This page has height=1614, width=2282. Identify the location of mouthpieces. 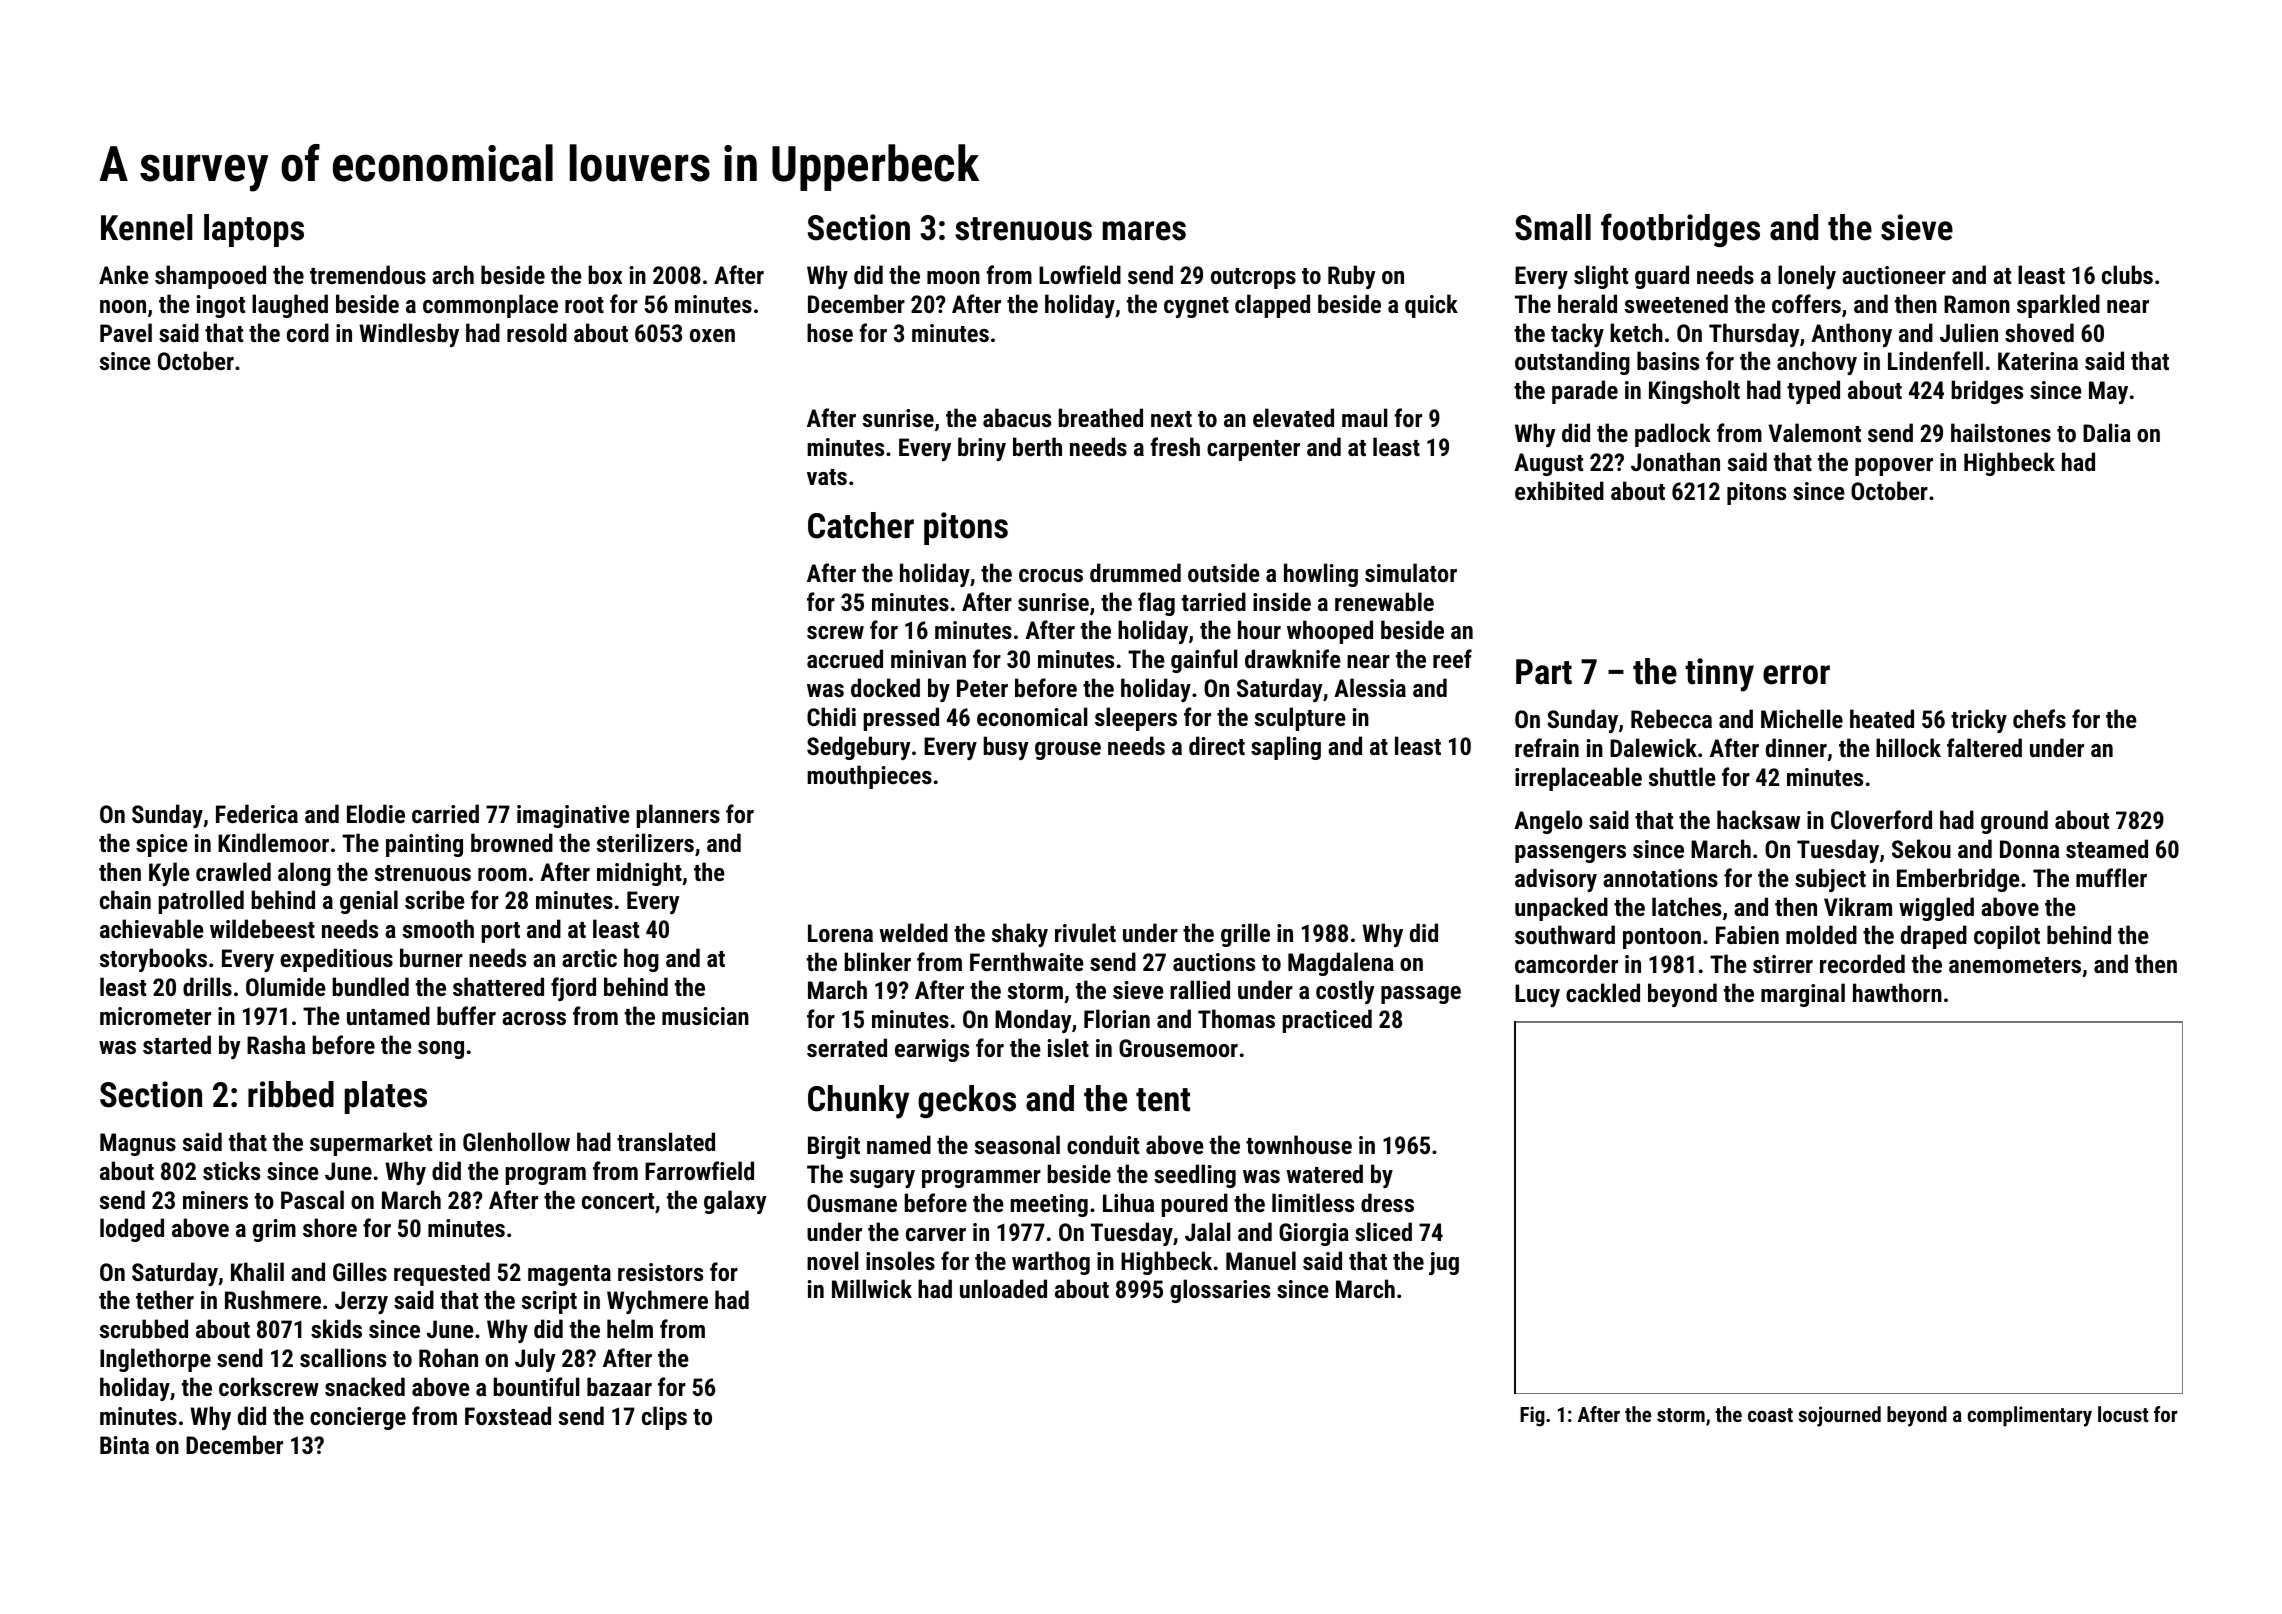
(869, 777).
